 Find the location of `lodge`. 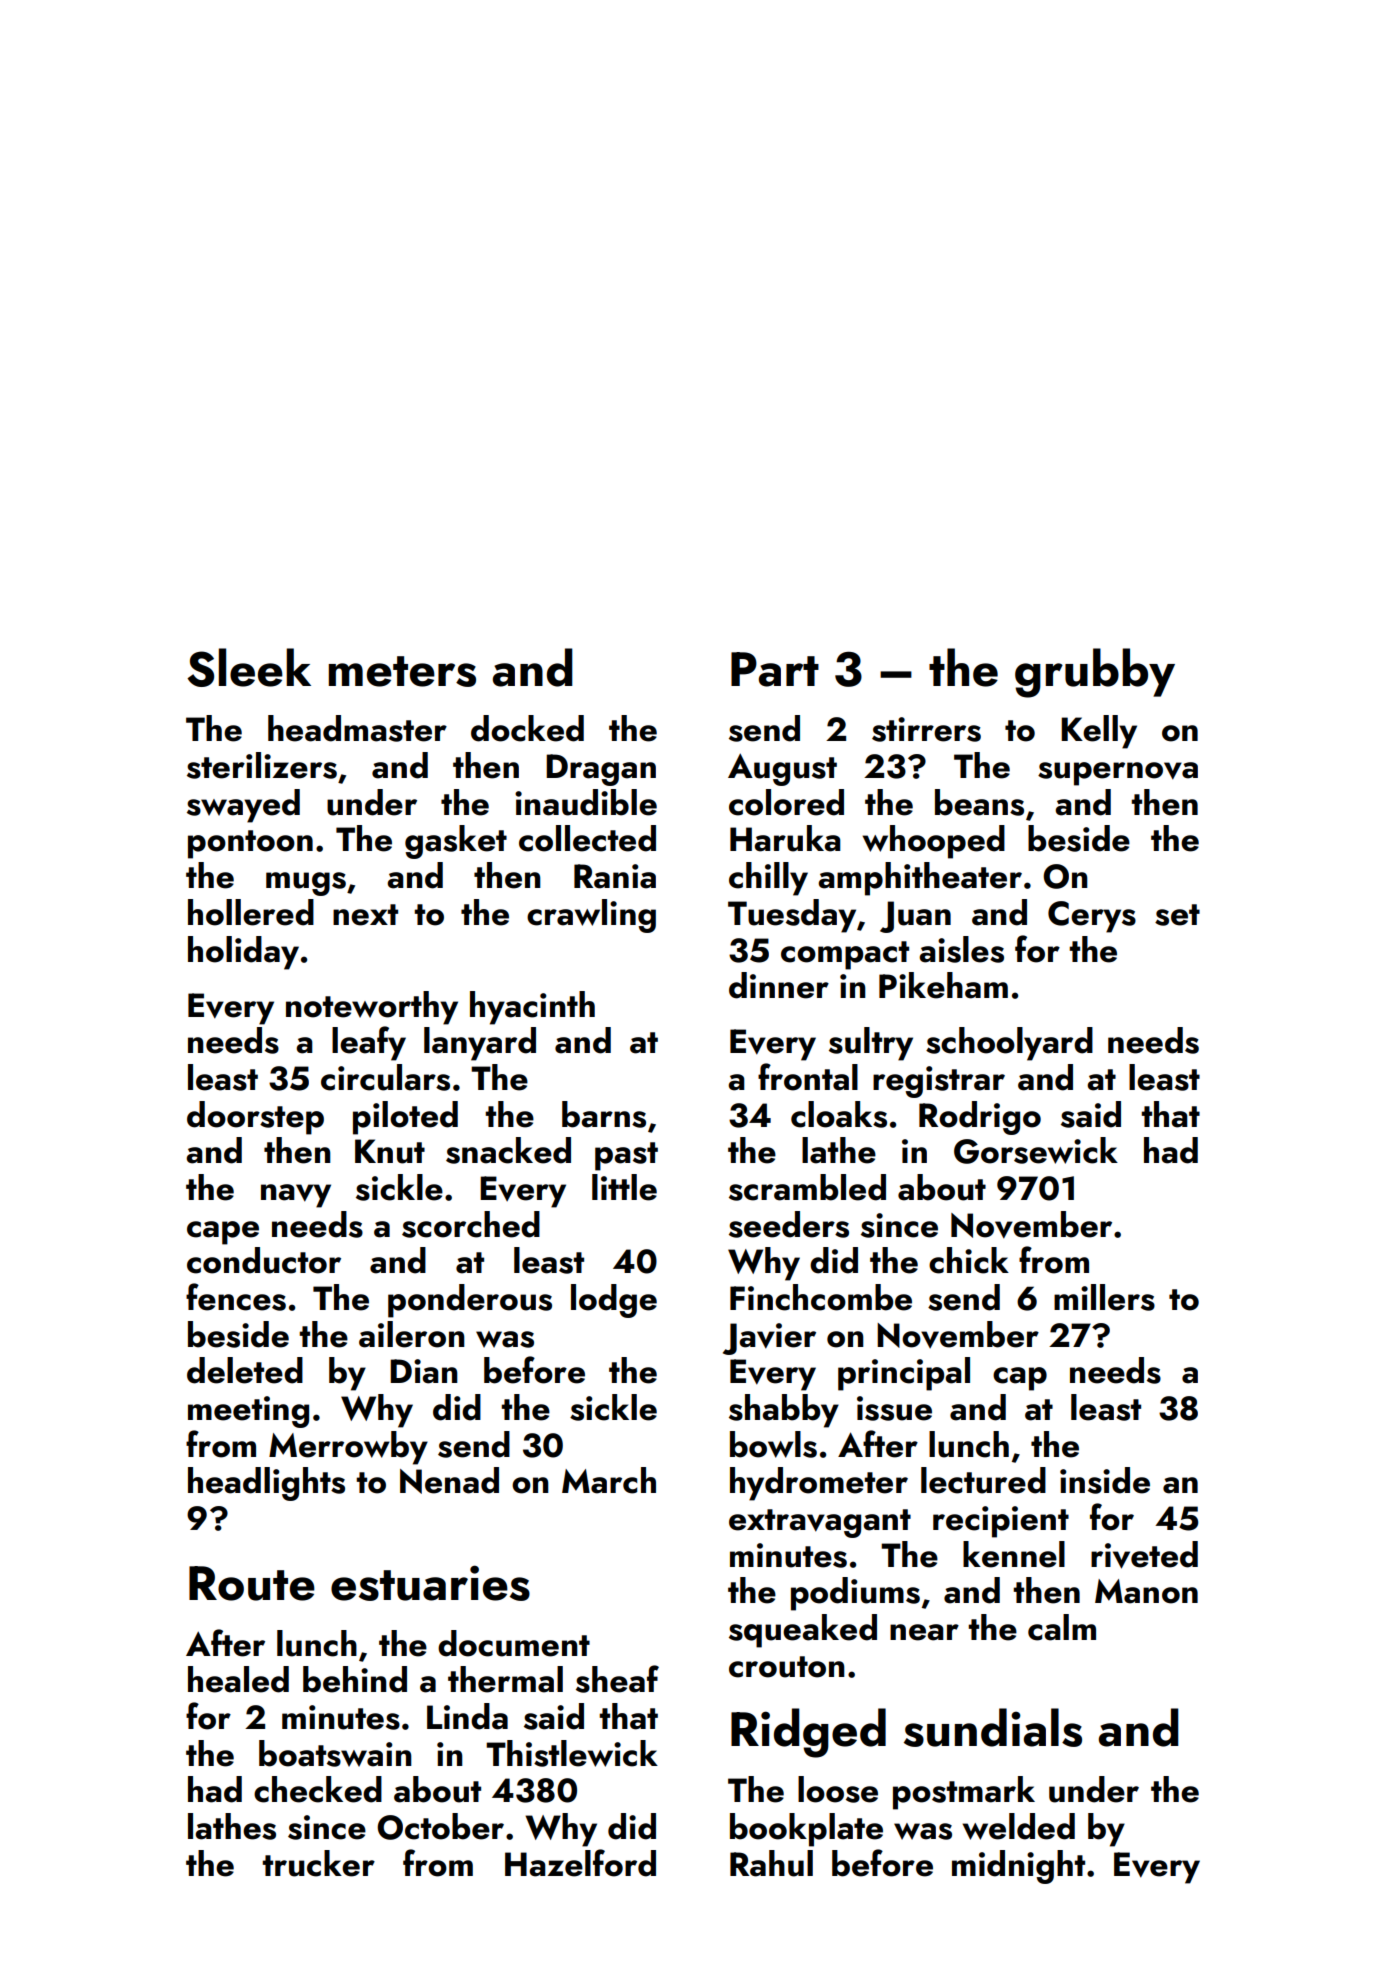

lodge is located at coordinates (614, 1301).
